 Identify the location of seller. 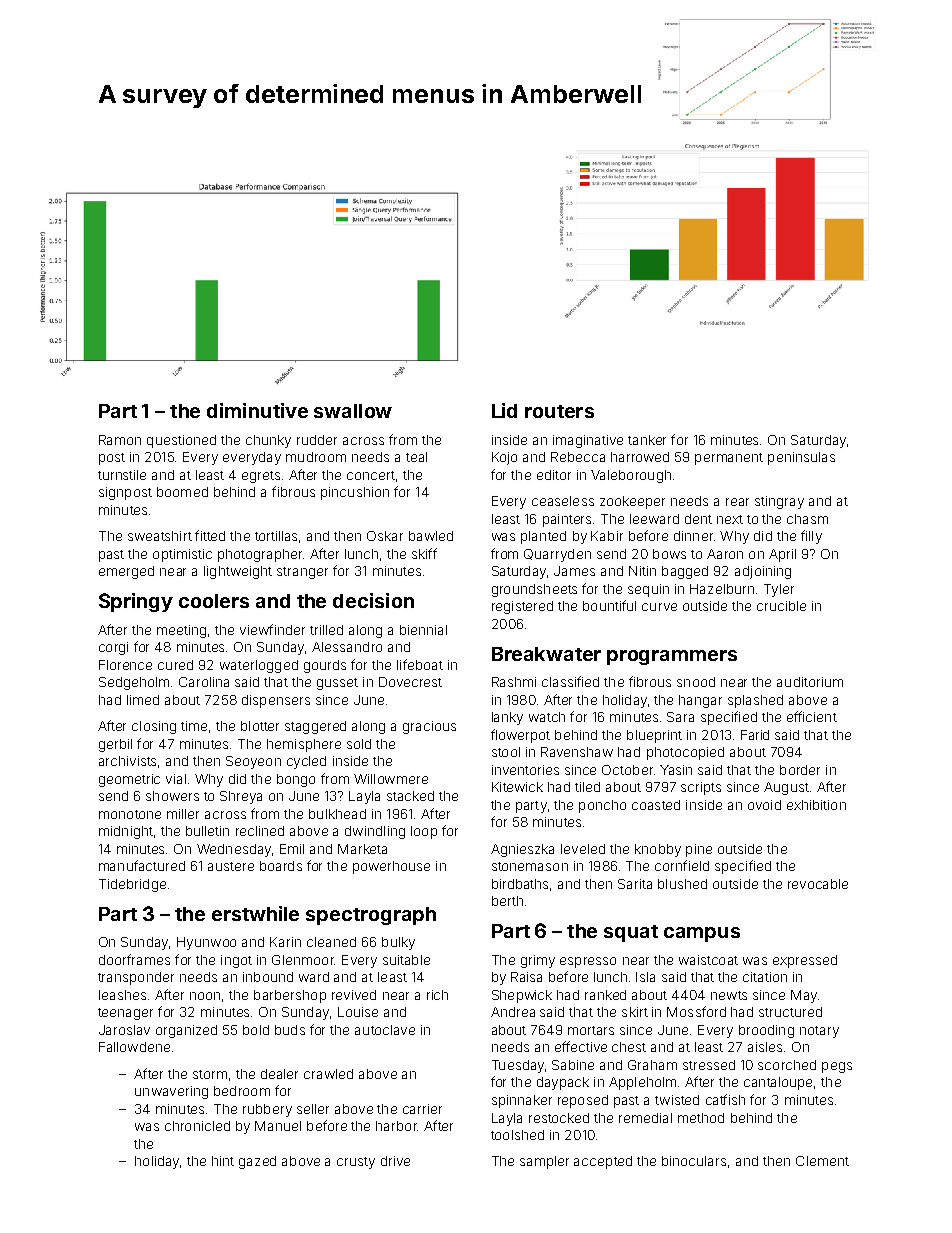
(313, 1109).
